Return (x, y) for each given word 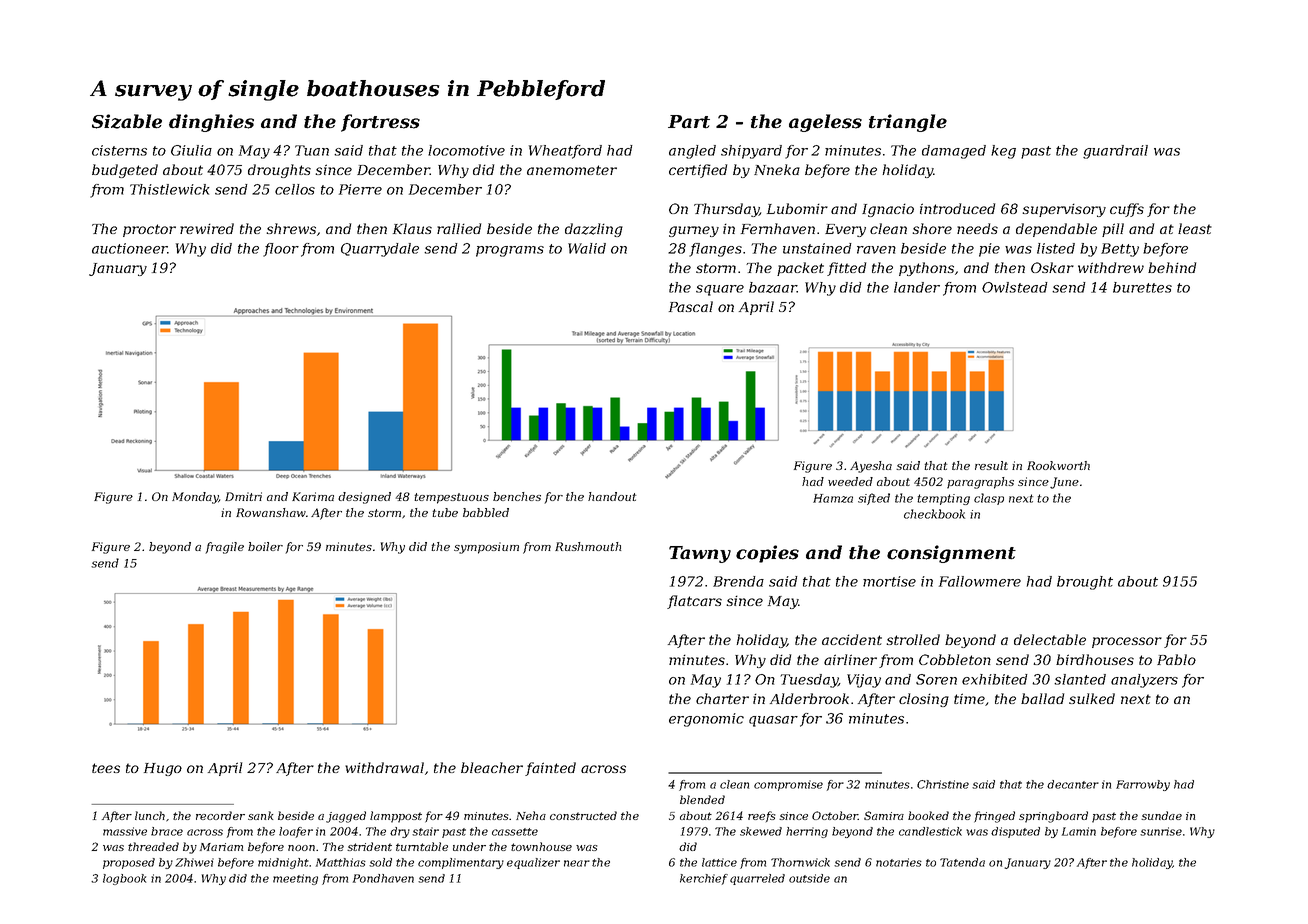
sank (260, 815)
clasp (989, 499)
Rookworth (1058, 465)
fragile (224, 548)
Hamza (833, 498)
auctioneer (130, 248)
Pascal (691, 306)
